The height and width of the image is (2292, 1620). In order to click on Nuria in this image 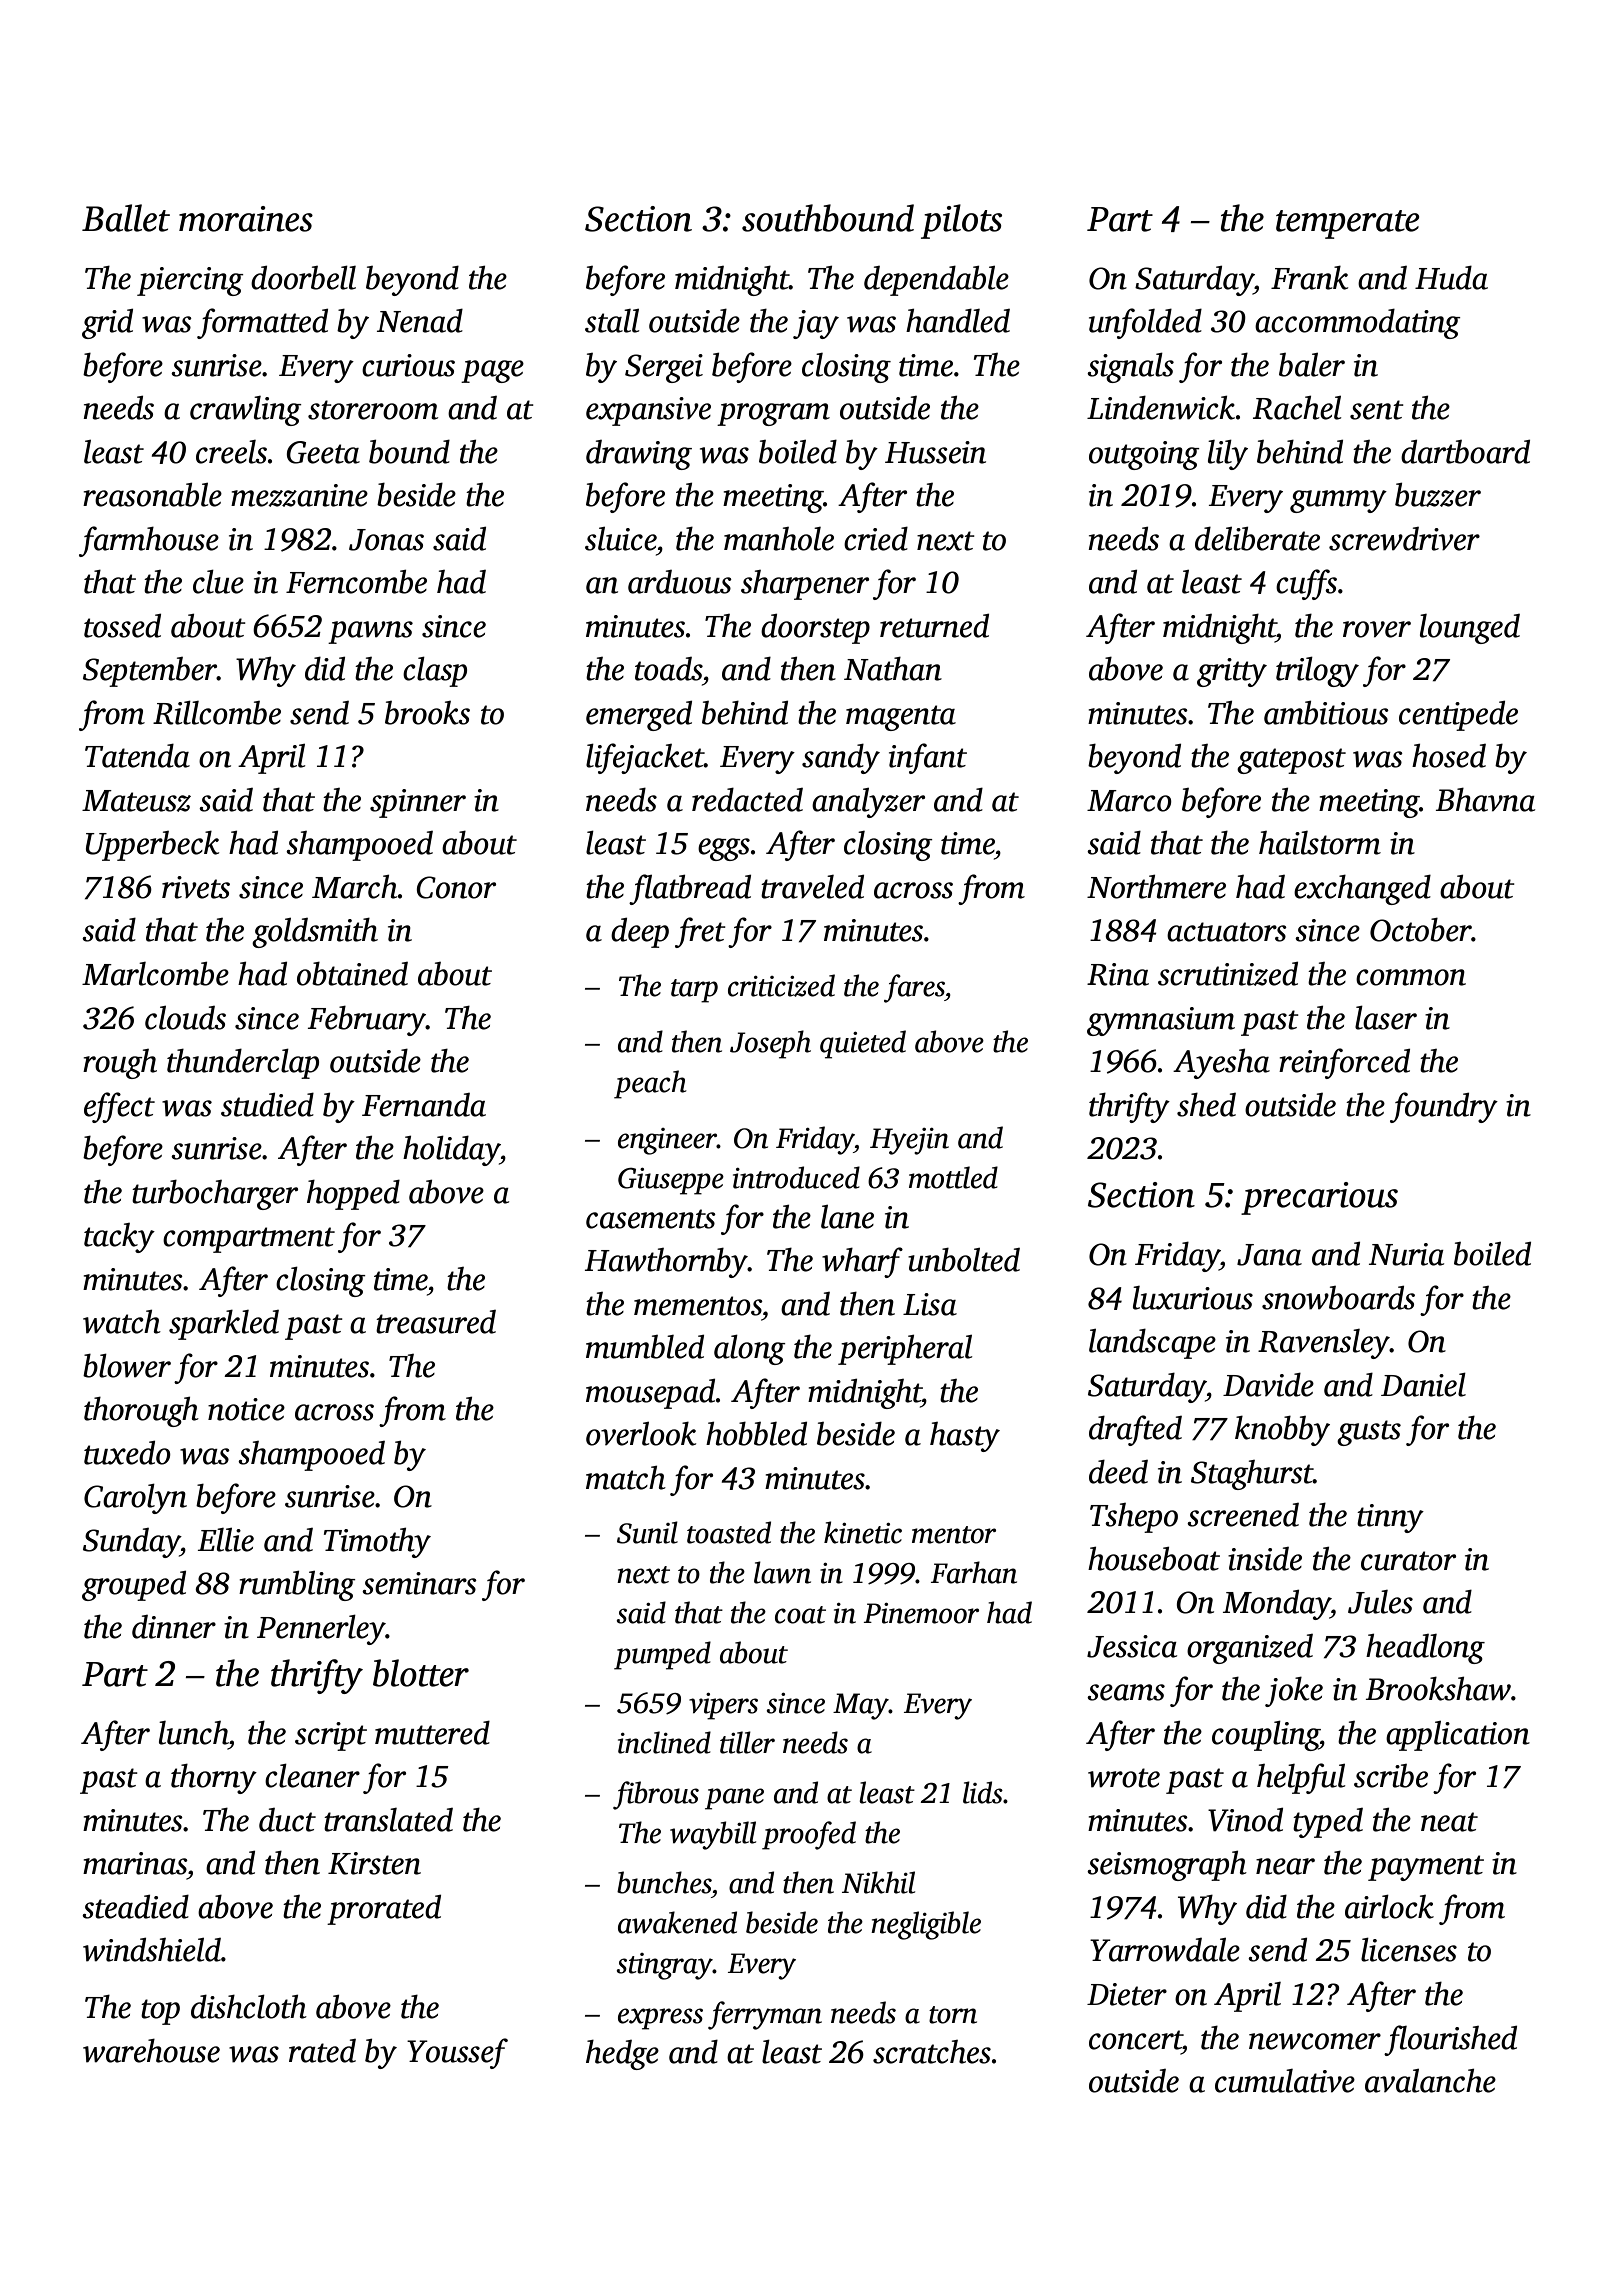, I will do `click(1406, 1254)`.
